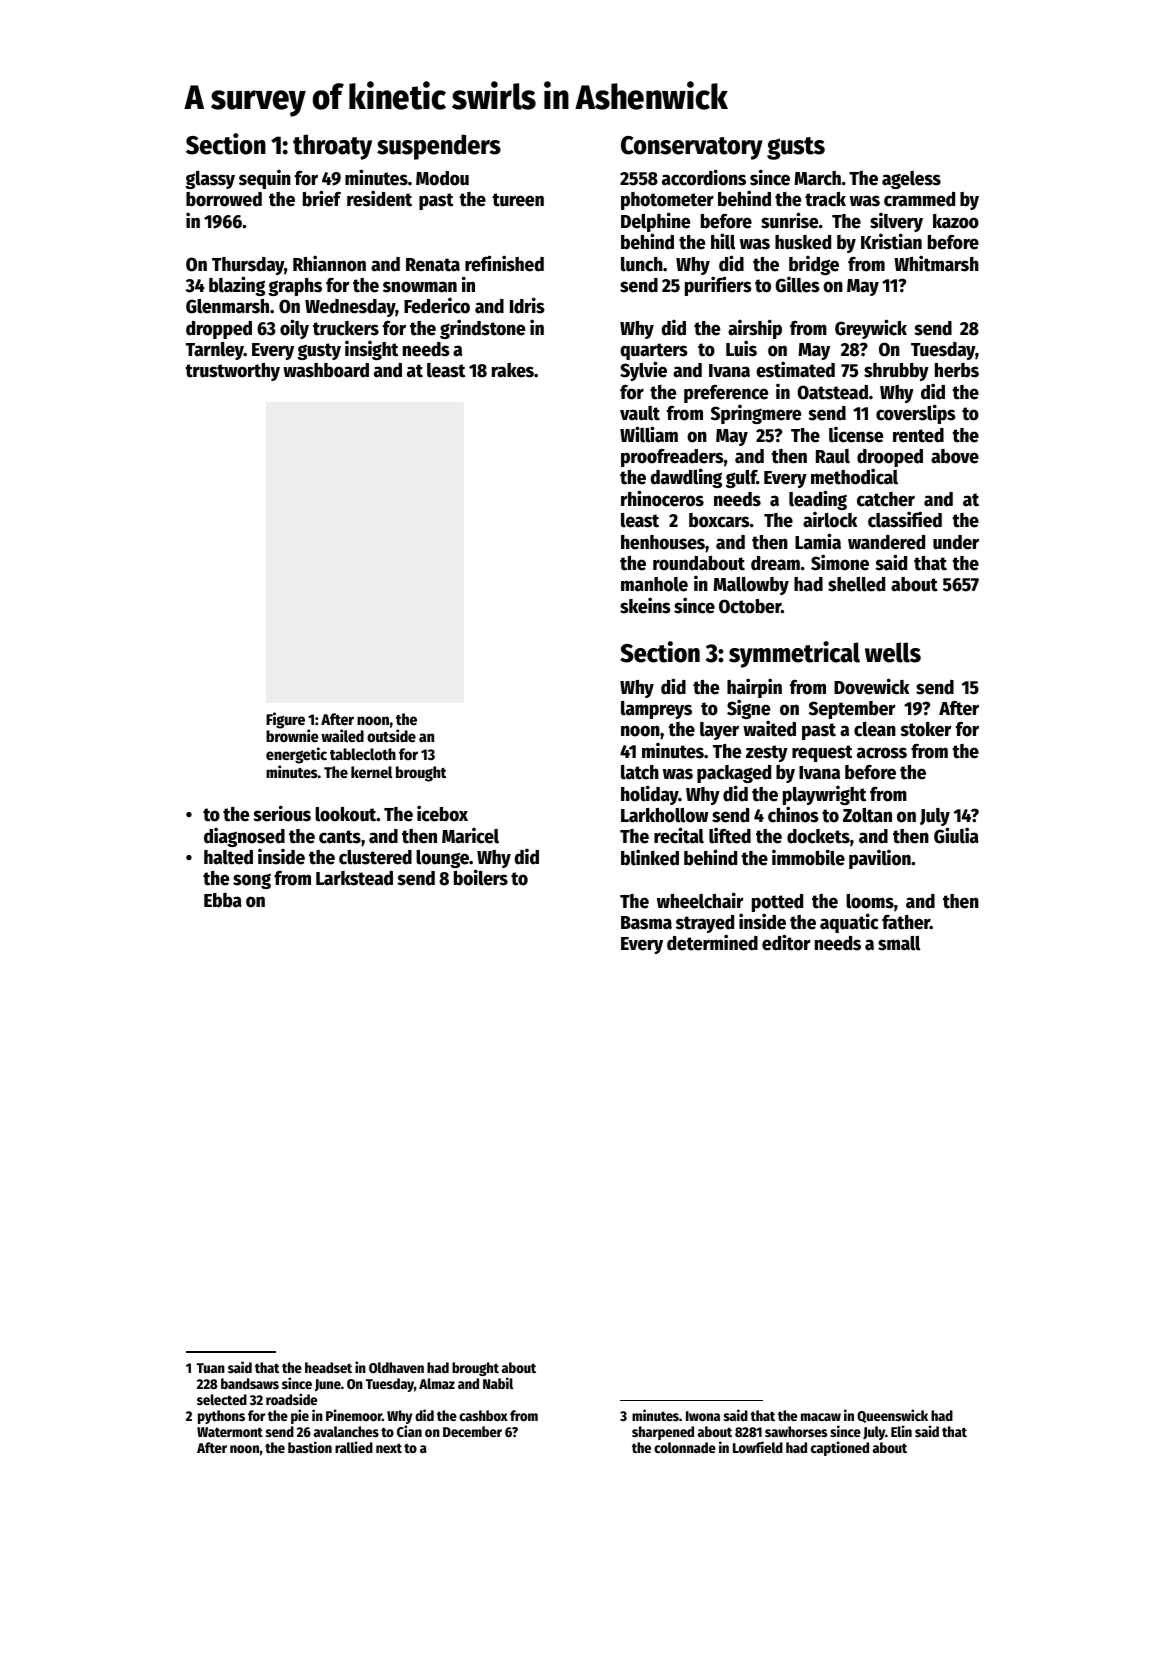 This screenshot has height=1654, width=1165. What do you see at coordinates (396, 1367) in the screenshot?
I see `Oldhaven` at bounding box center [396, 1367].
